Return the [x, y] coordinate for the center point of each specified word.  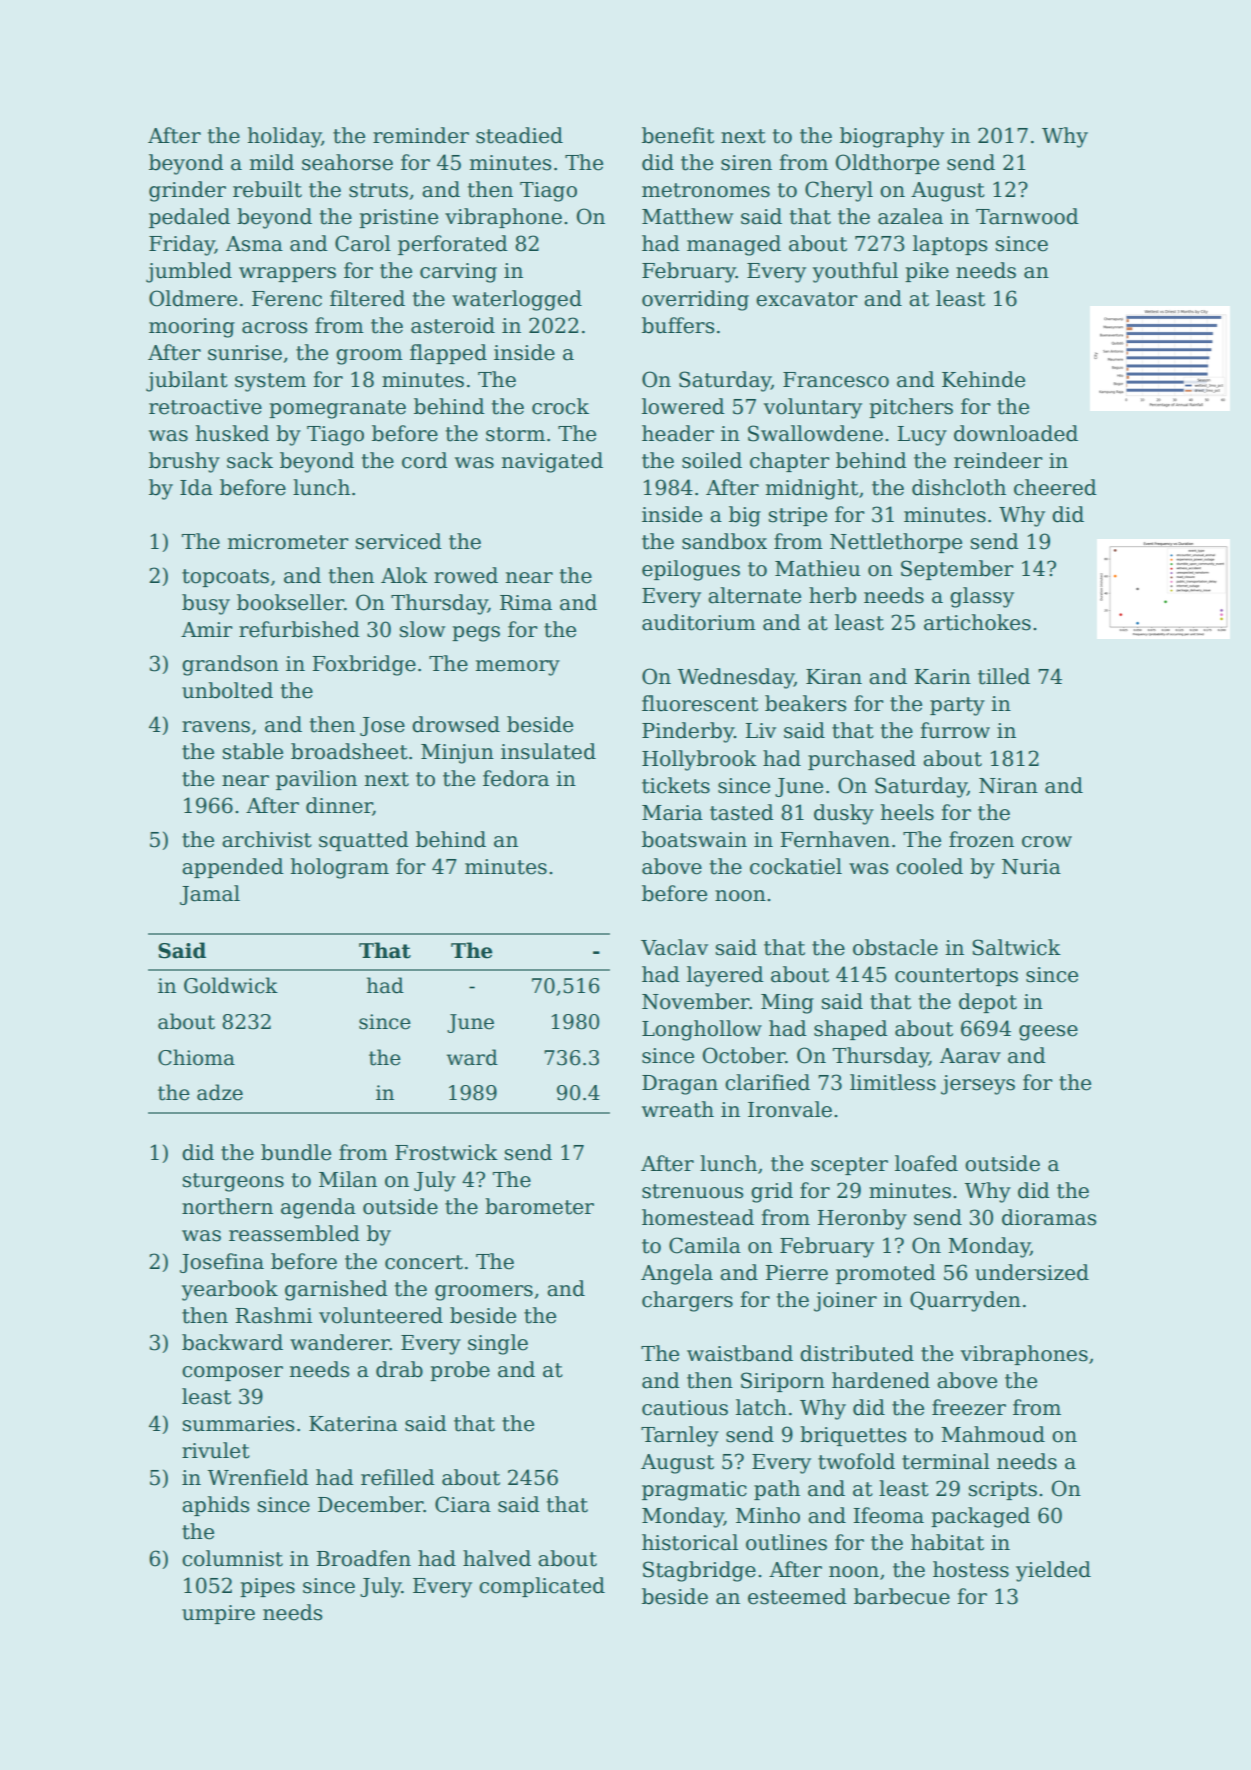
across [274, 328]
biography [892, 137]
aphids [215, 1506]
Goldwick [231, 985]
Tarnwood [1027, 216]
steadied [519, 135]
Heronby [862, 1219]
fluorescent [700, 703]
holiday [285, 137]
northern [227, 1206]
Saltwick [1016, 947]
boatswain [694, 839]
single [498, 1344]
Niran [1008, 786]
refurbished [299, 629]
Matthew [687, 216]
